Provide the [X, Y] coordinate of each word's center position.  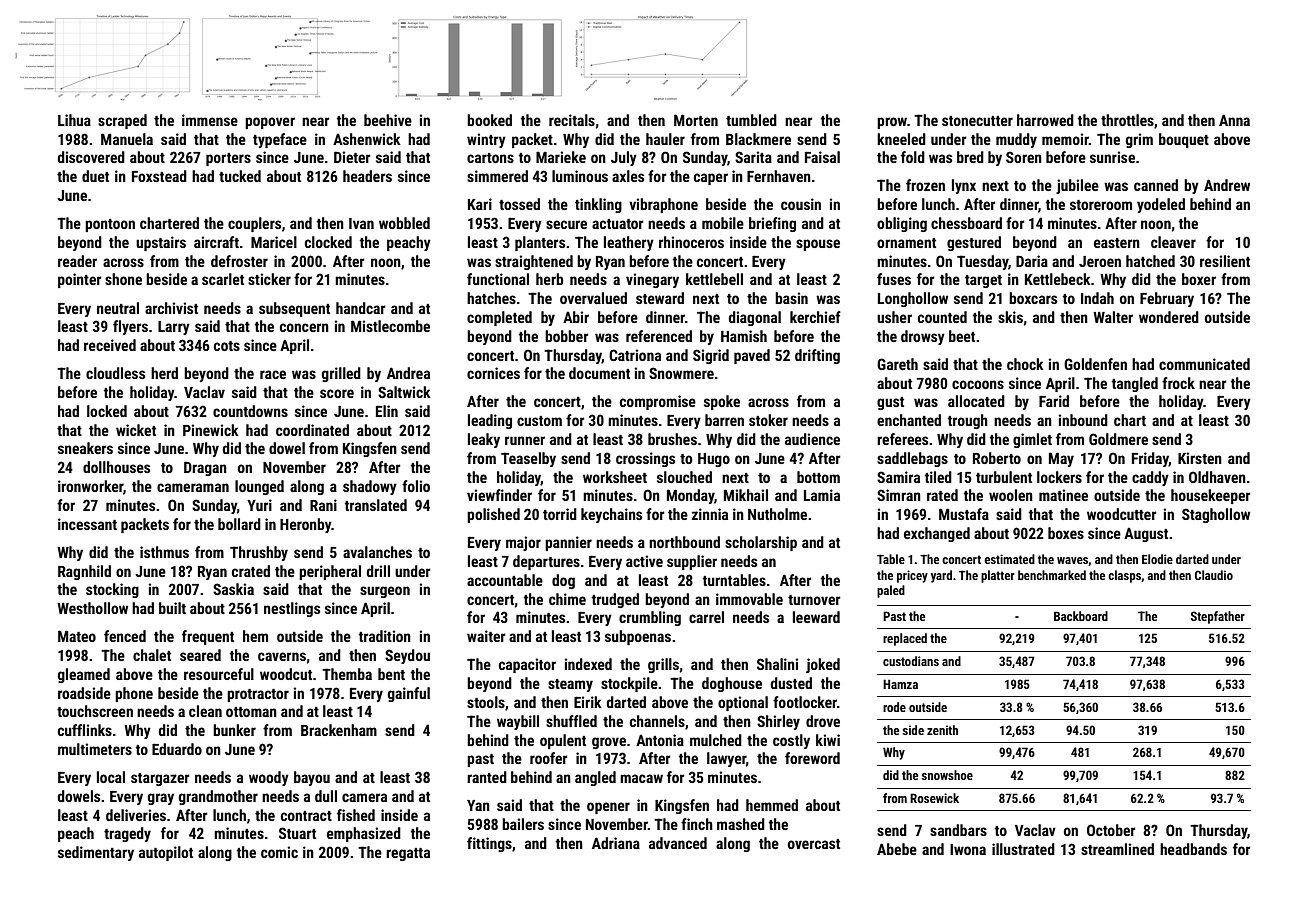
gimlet [1032, 440]
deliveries [136, 815]
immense [210, 120]
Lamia [822, 495]
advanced [678, 843]
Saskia [233, 589]
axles [628, 176]
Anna [1234, 120]
